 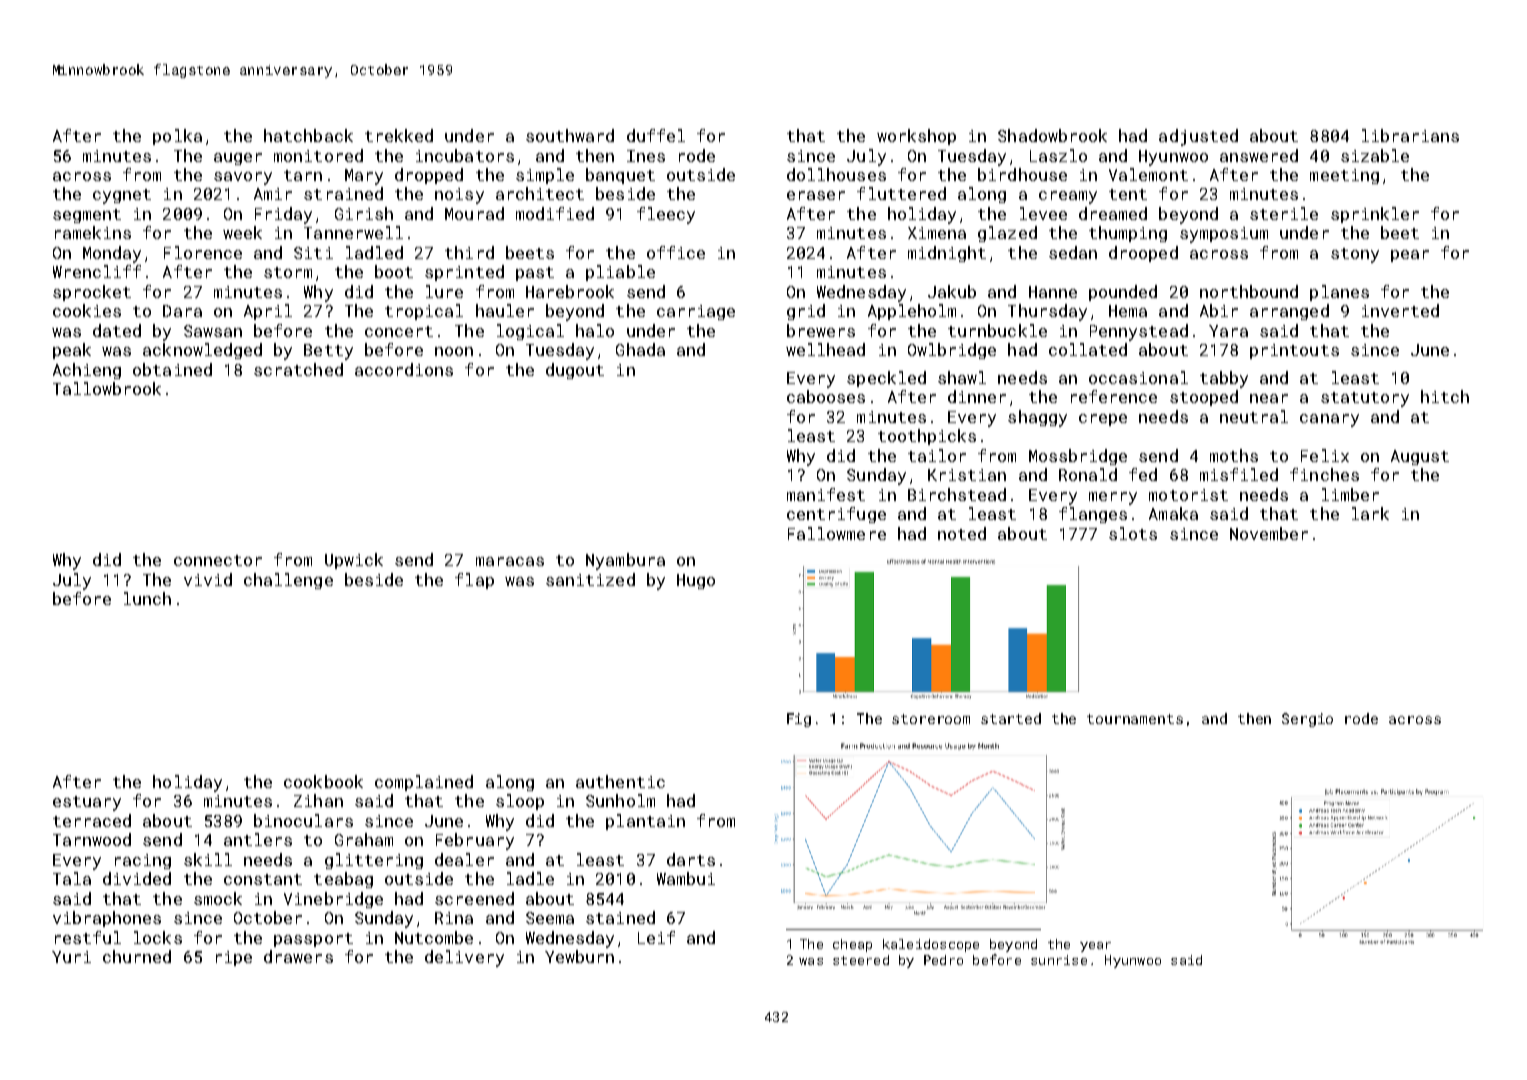 I want to click on storeroom, so click(x=931, y=719).
